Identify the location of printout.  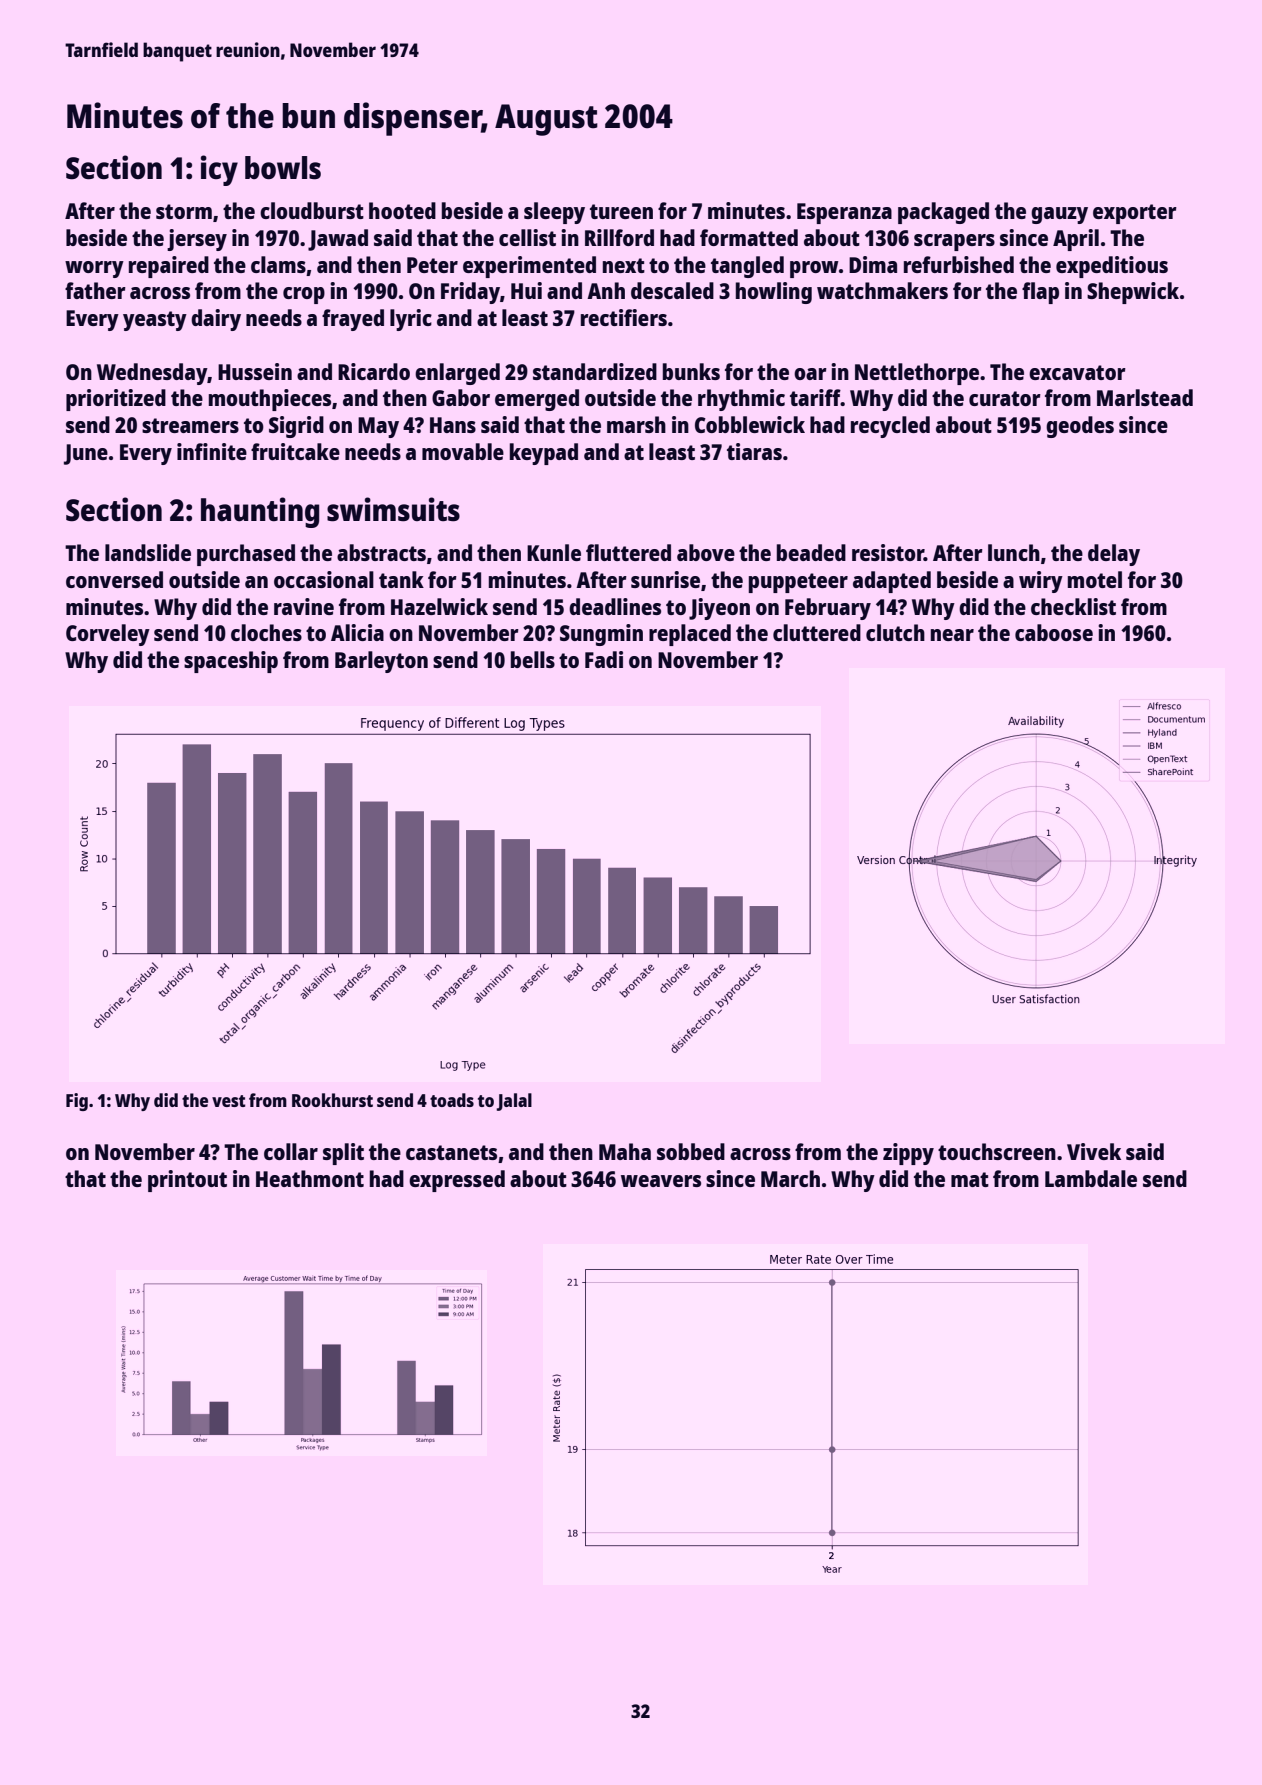
(187, 1181).
